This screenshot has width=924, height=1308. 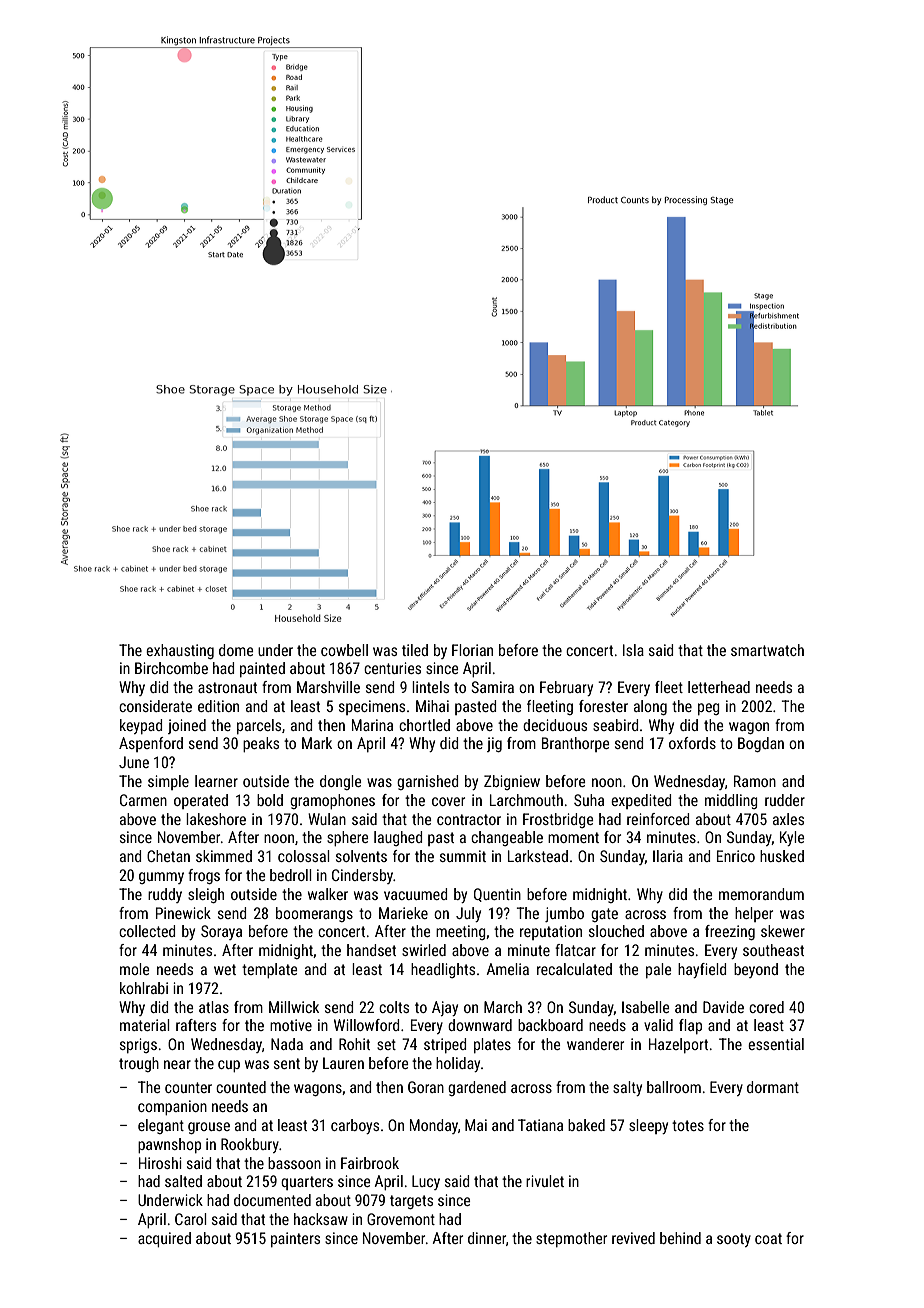 What do you see at coordinates (307, 1183) in the screenshot?
I see `quarters` at bounding box center [307, 1183].
